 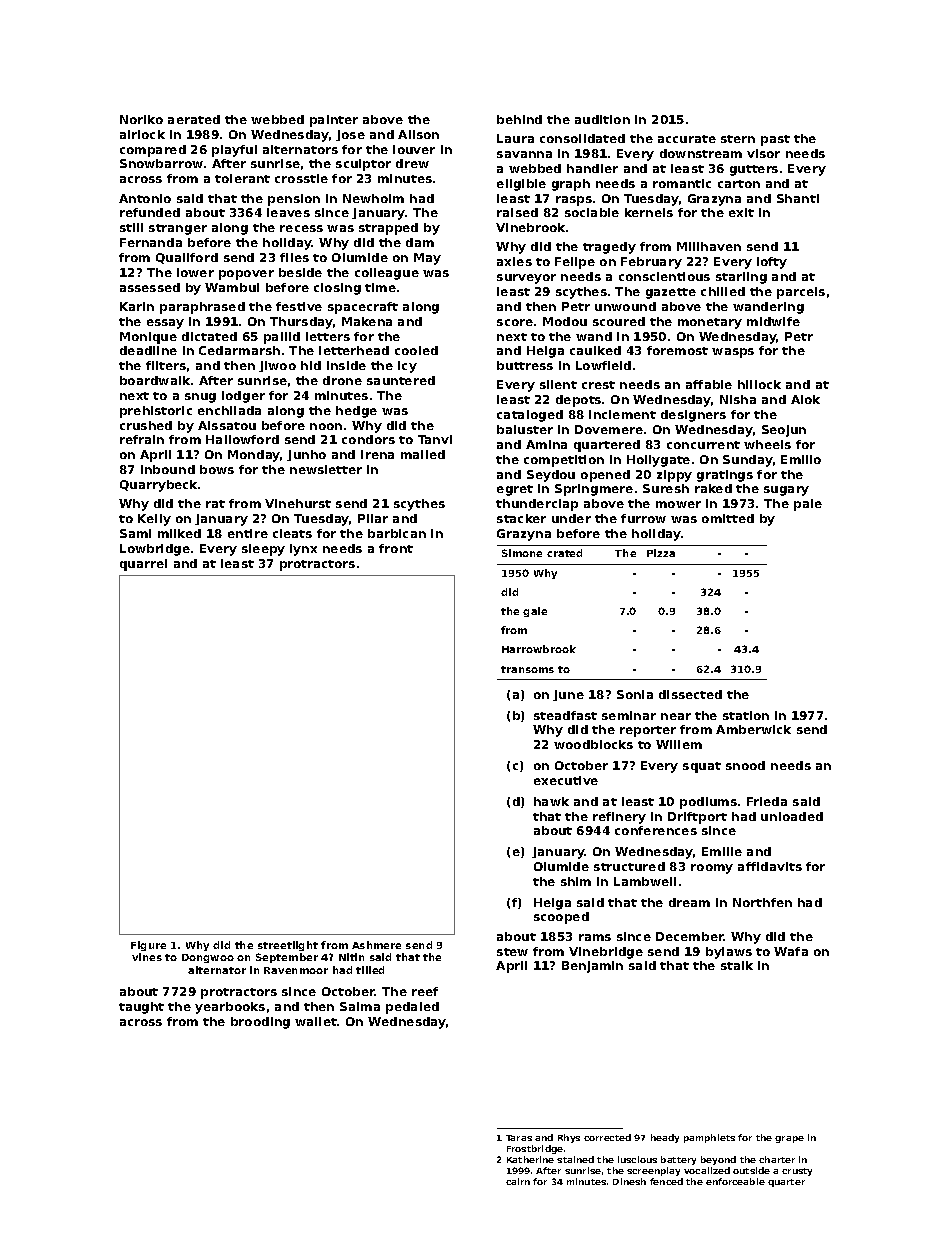 What do you see at coordinates (260, 1023) in the screenshot?
I see `brooding` at bounding box center [260, 1023].
